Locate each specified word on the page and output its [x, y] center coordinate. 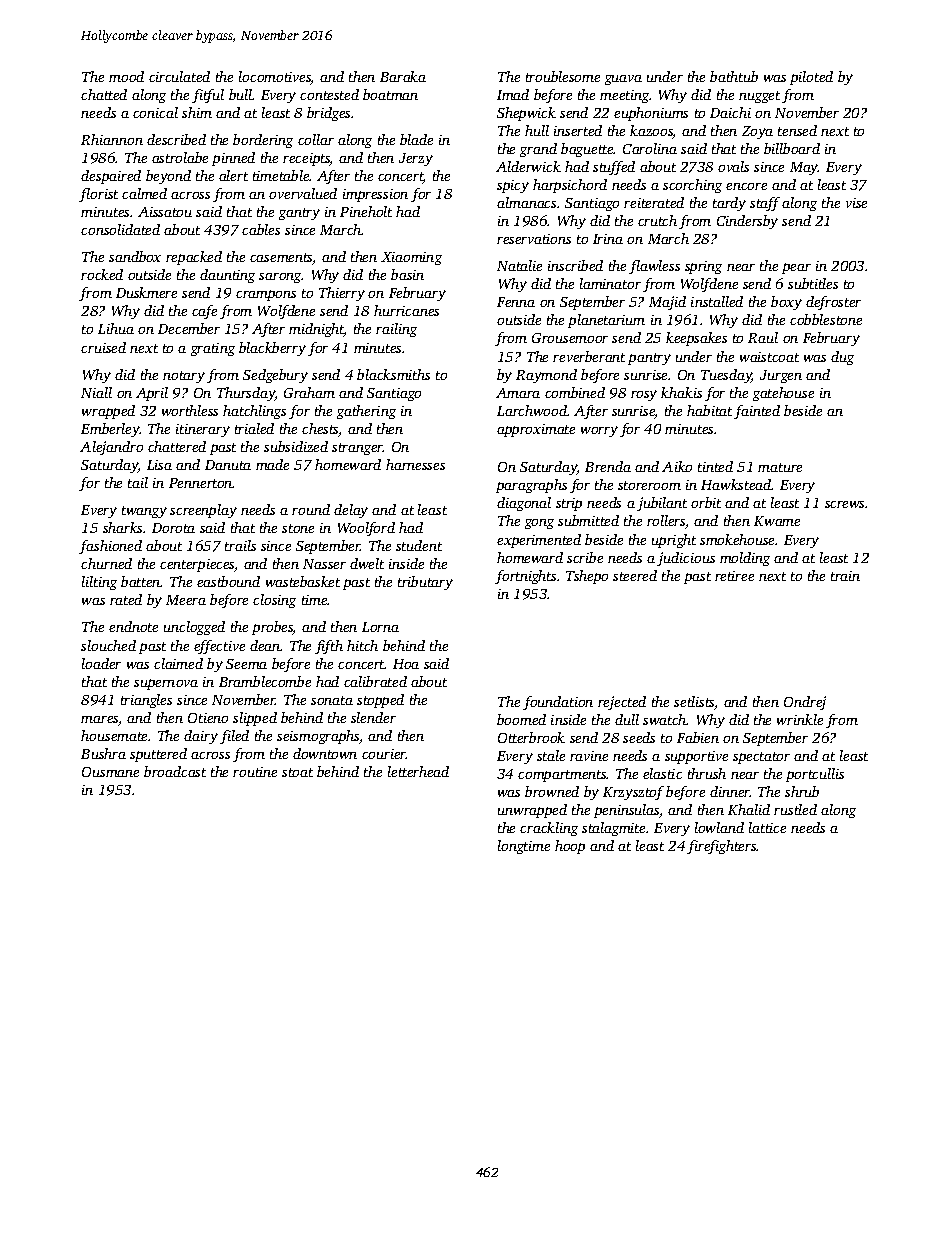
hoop [570, 847]
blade [416, 139]
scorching [692, 186]
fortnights [525, 577]
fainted [757, 412]
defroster [833, 303]
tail [138, 482]
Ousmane [110, 772]
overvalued [303, 193]
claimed [178, 663]
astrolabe [180, 157]
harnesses [415, 464]
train [845, 576]
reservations [534, 239]
